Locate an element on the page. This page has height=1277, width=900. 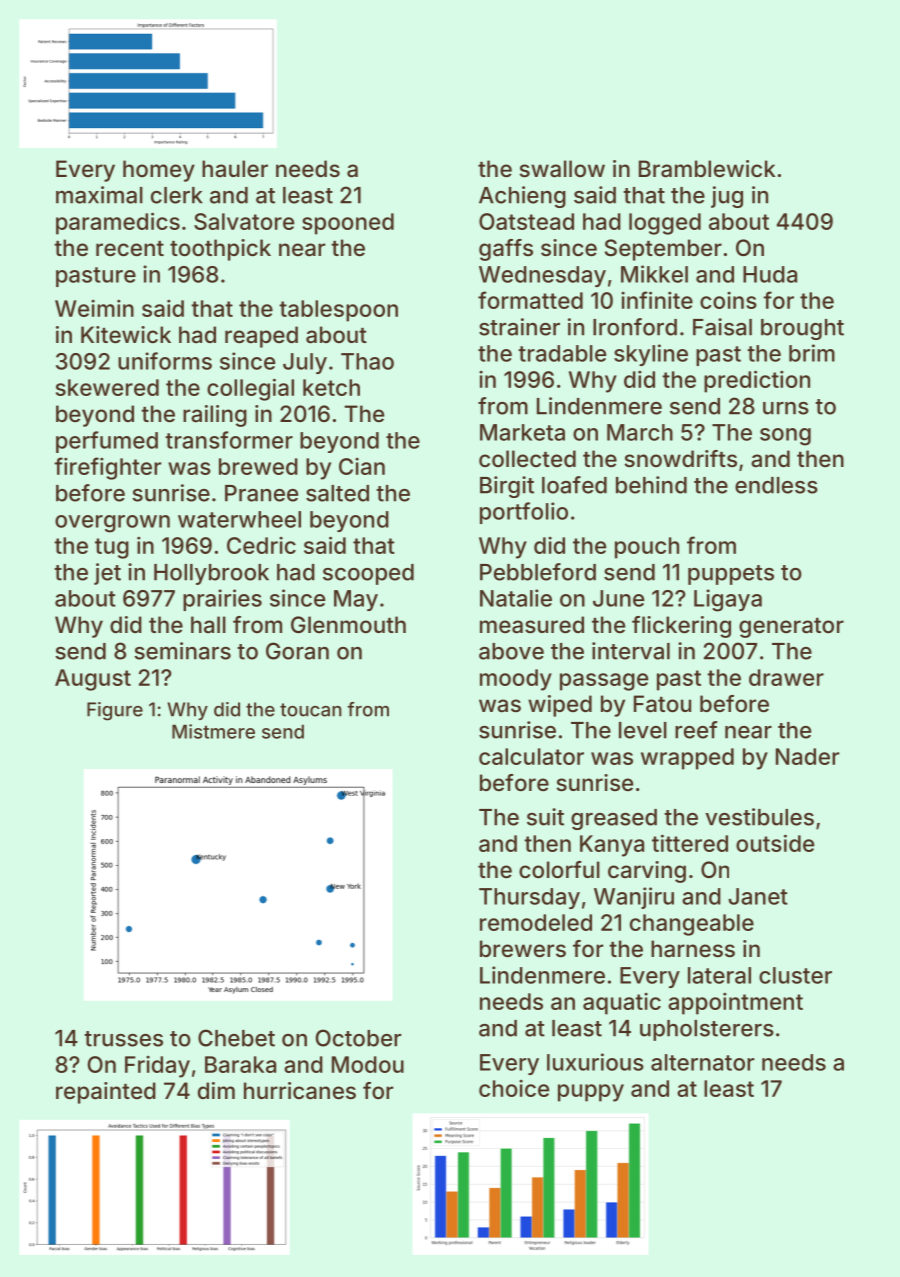
suit is located at coordinates (545, 817).
